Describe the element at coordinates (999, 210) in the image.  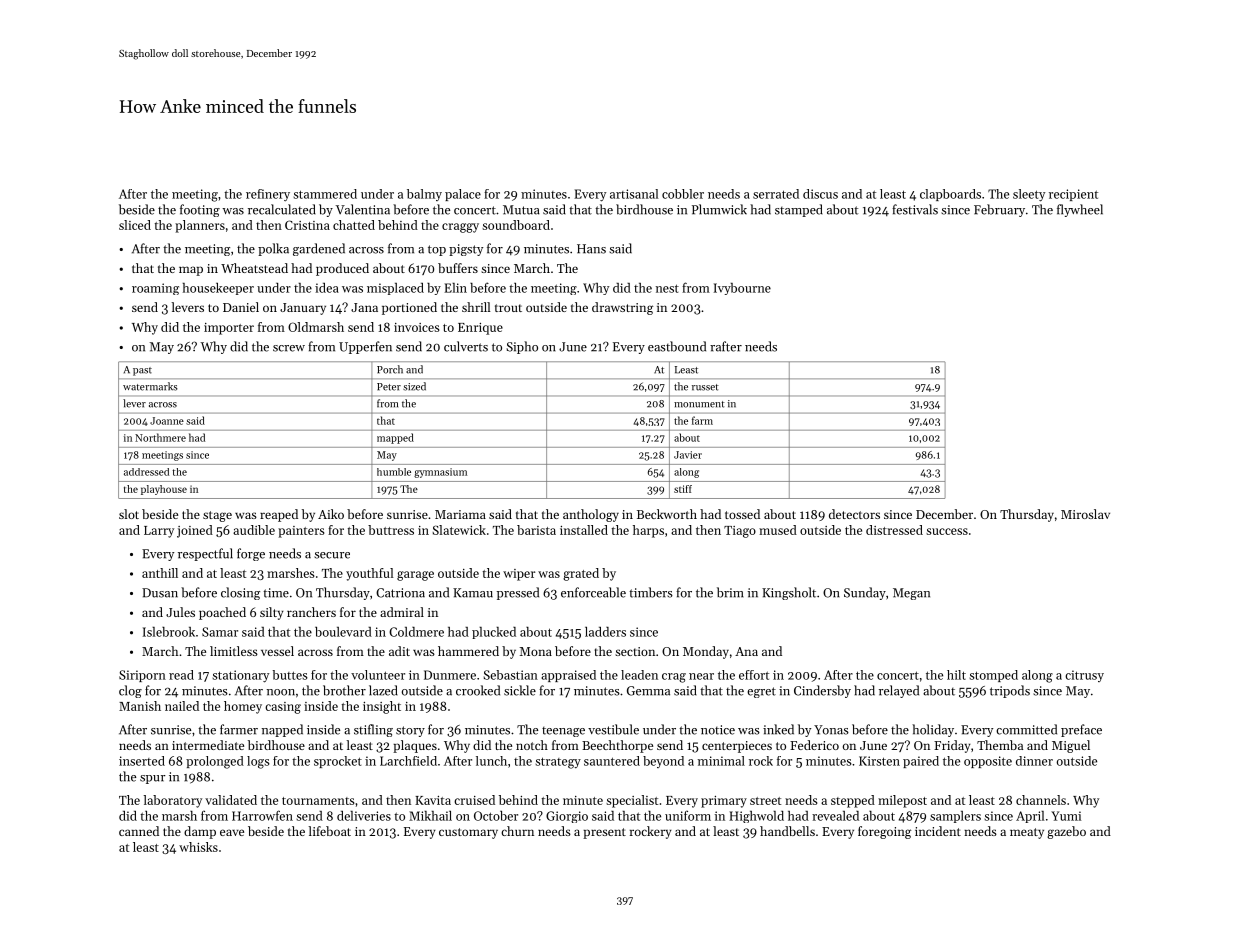
I see `February` at that location.
